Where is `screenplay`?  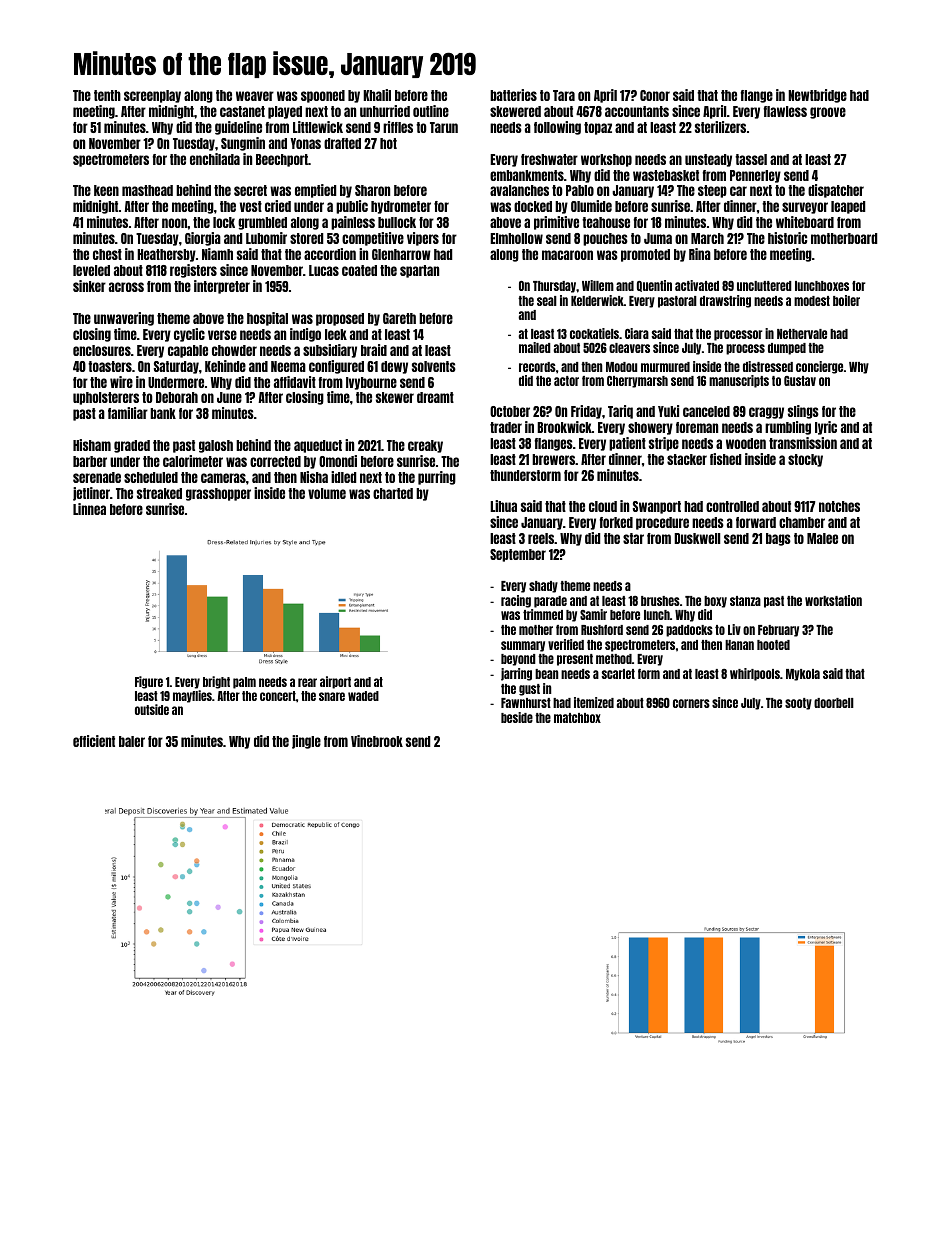
screenplay is located at coordinates (152, 96).
